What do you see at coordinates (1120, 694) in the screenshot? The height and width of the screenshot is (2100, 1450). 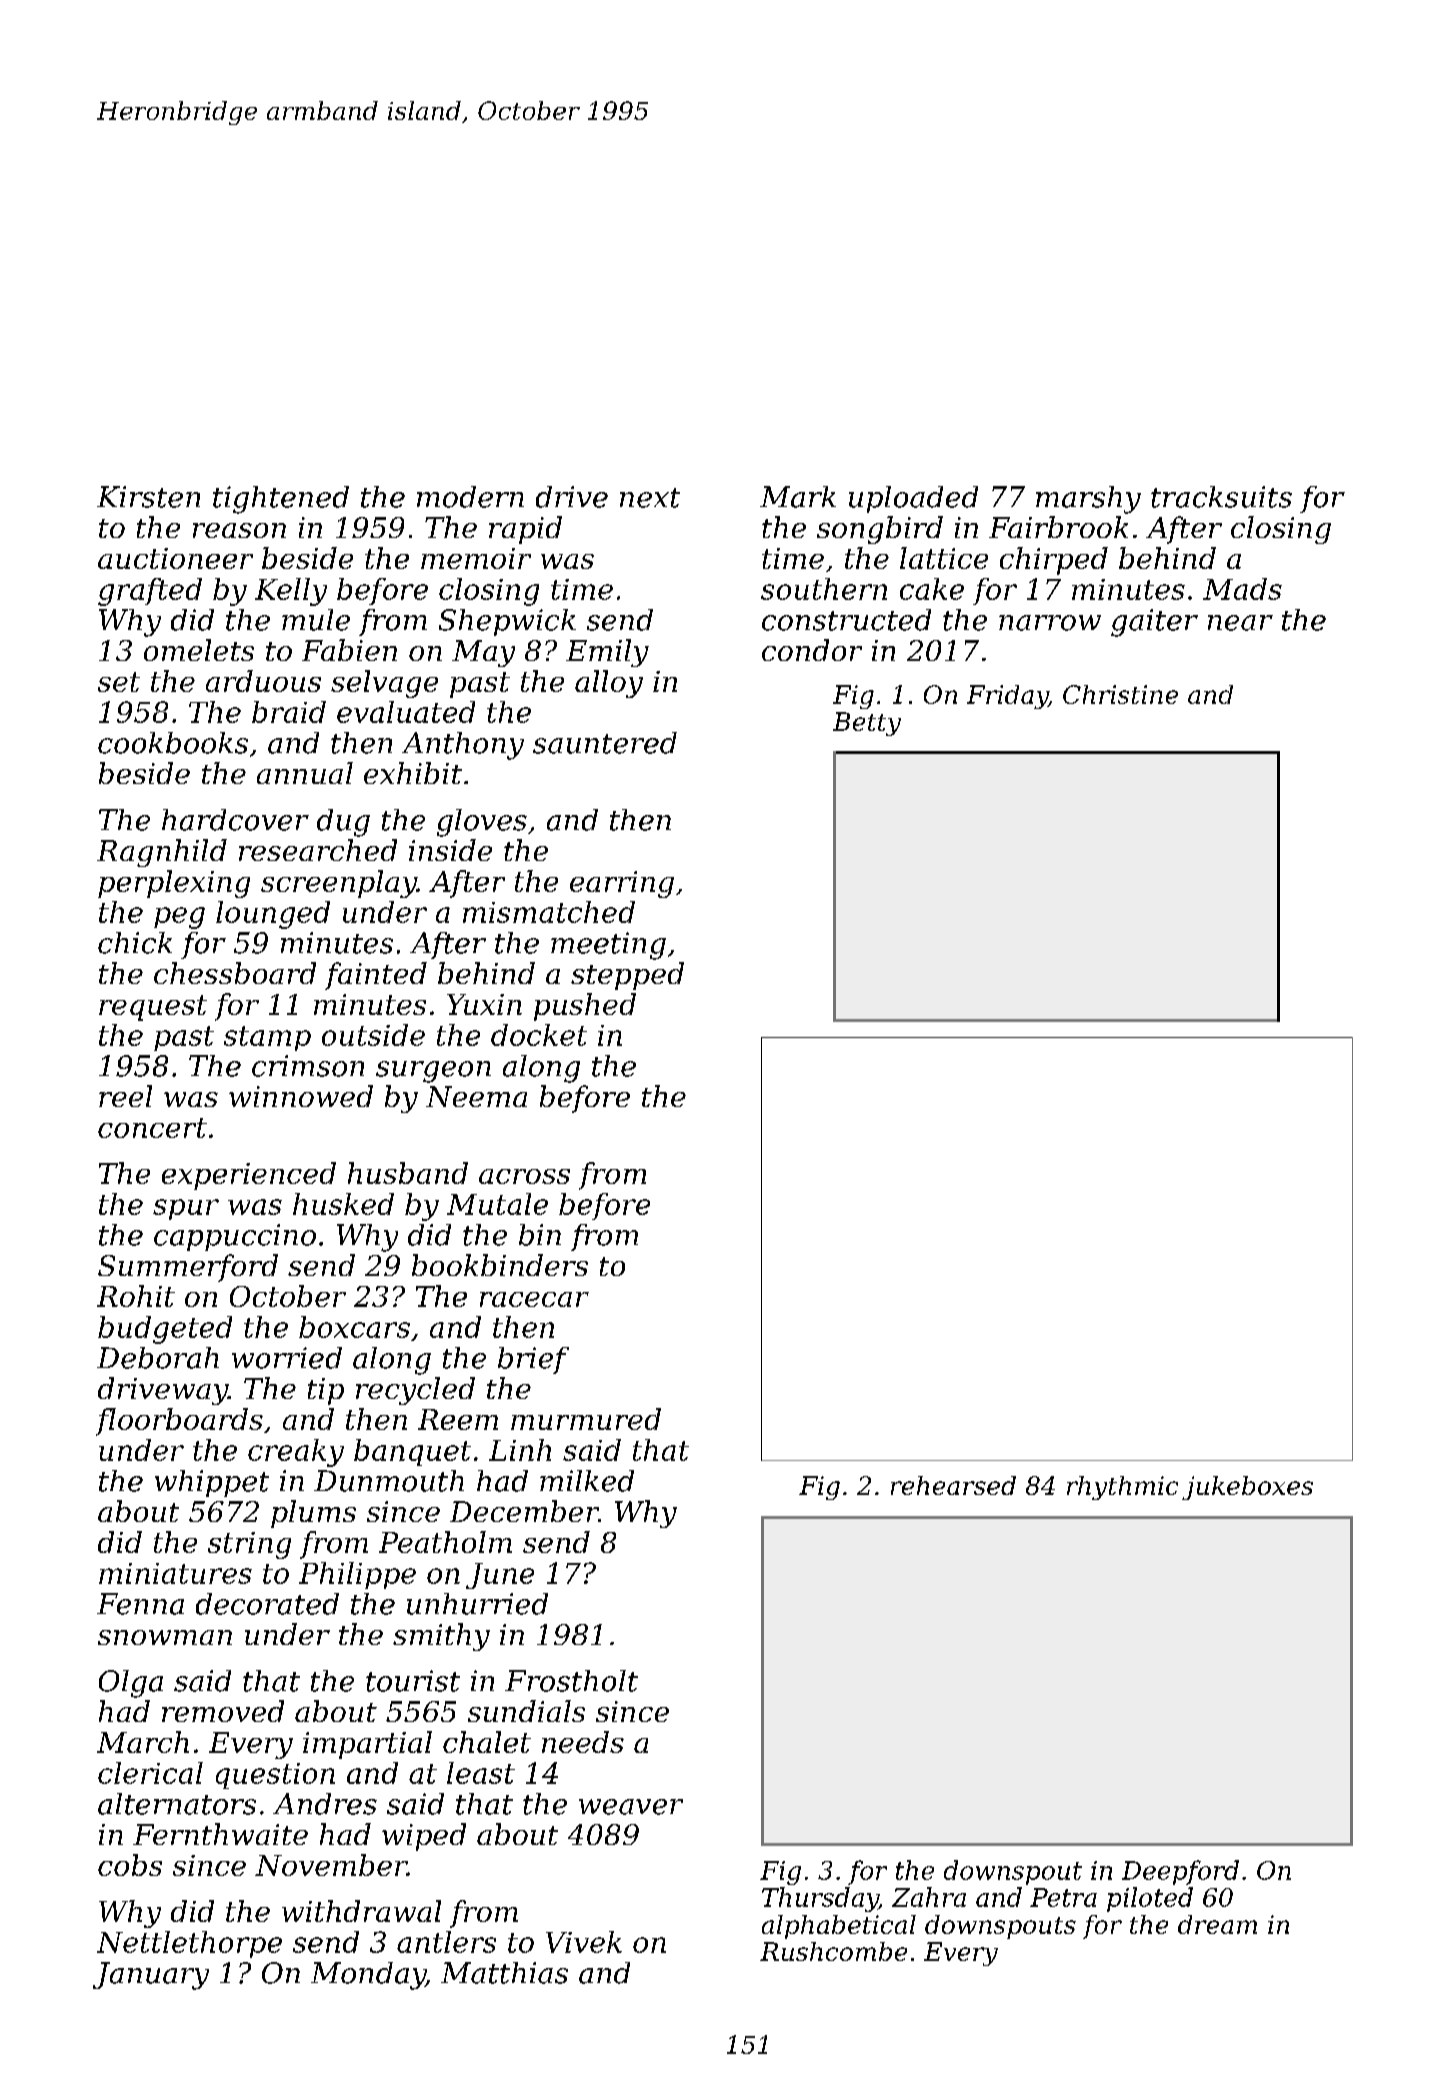 I see `Christine` at bounding box center [1120, 694].
